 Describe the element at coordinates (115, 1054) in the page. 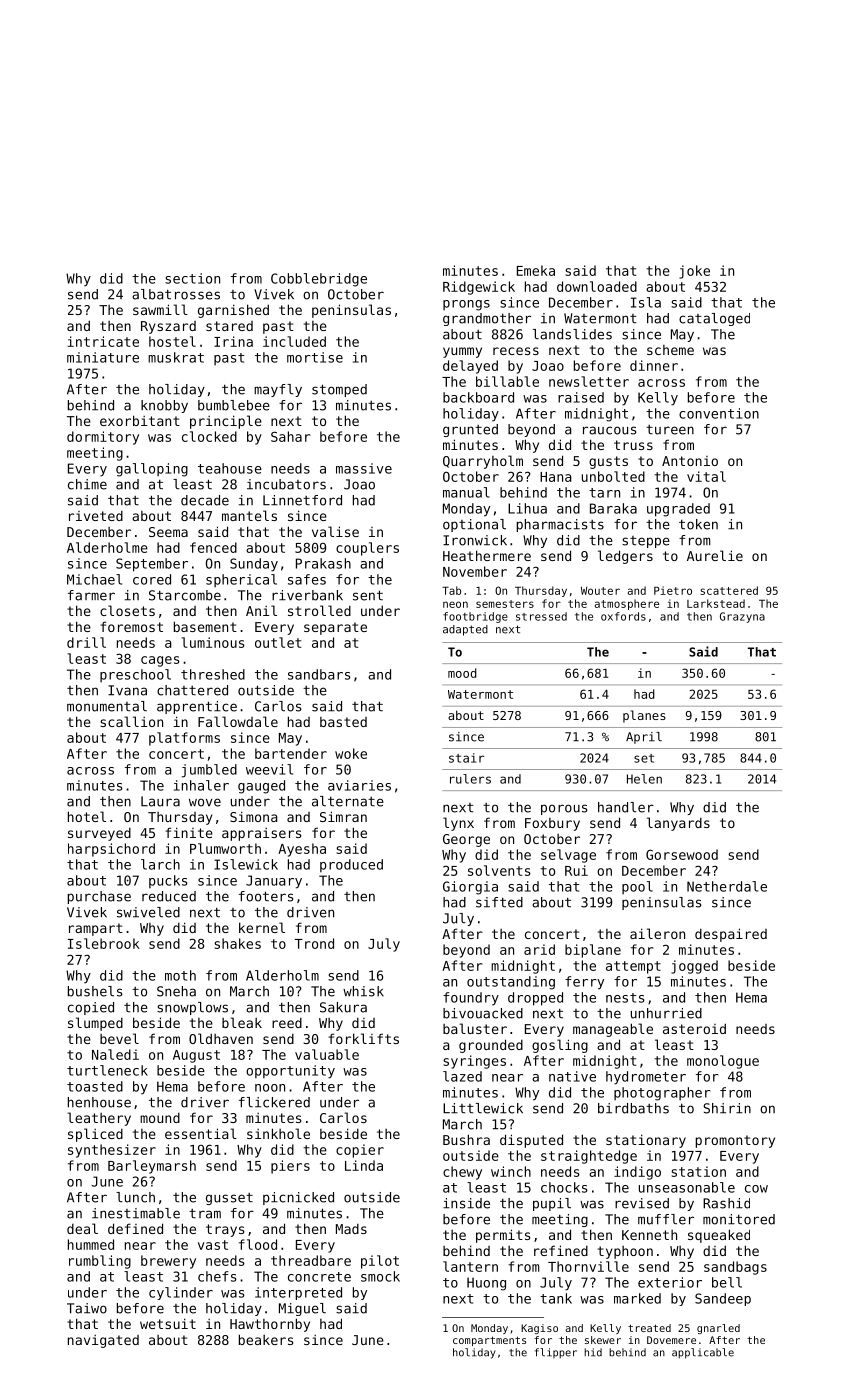

I see `Naledi` at that location.
